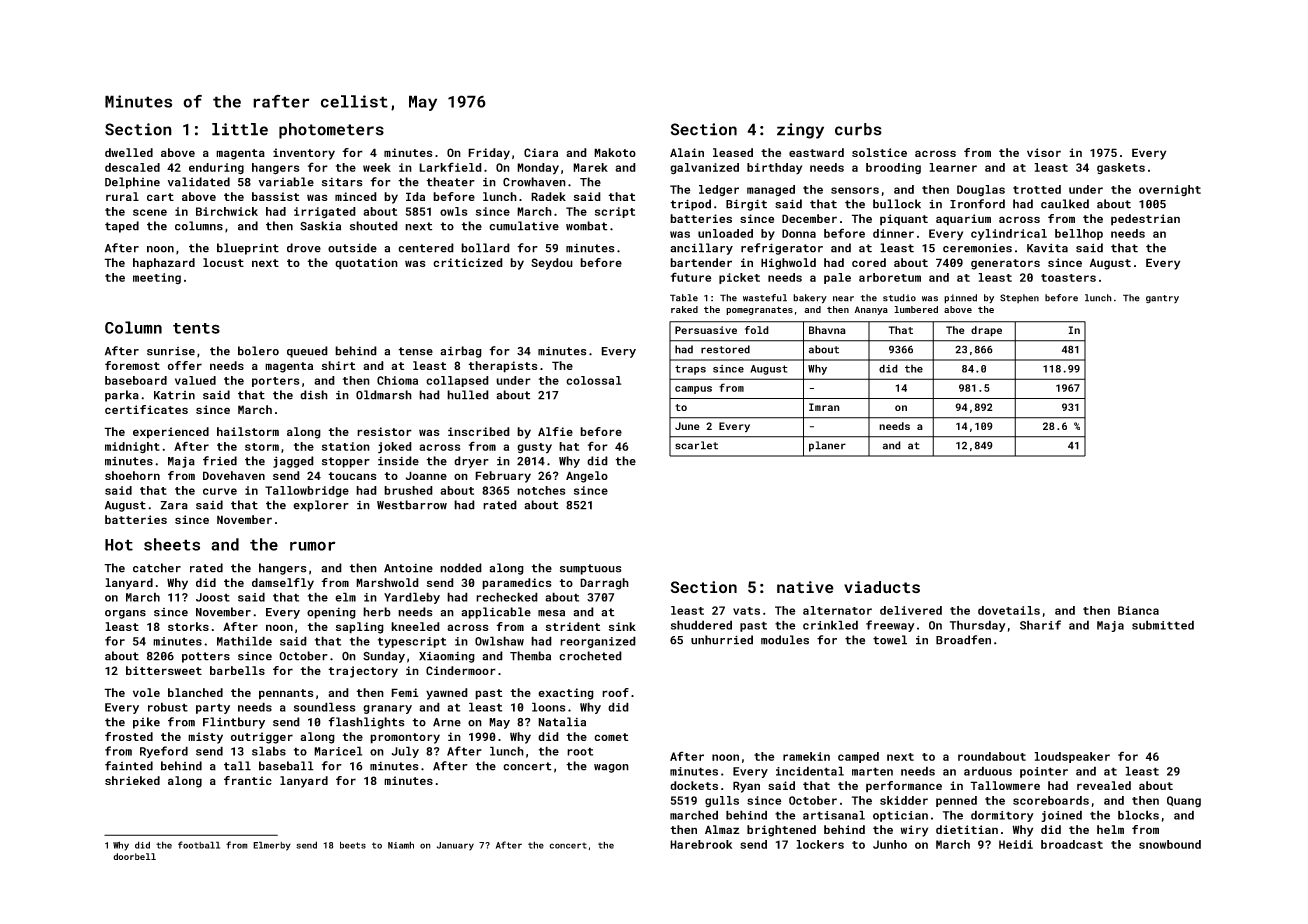 The height and width of the screenshot is (924, 1308). Describe the element at coordinates (275, 196) in the screenshot. I see `bassist` at that location.
